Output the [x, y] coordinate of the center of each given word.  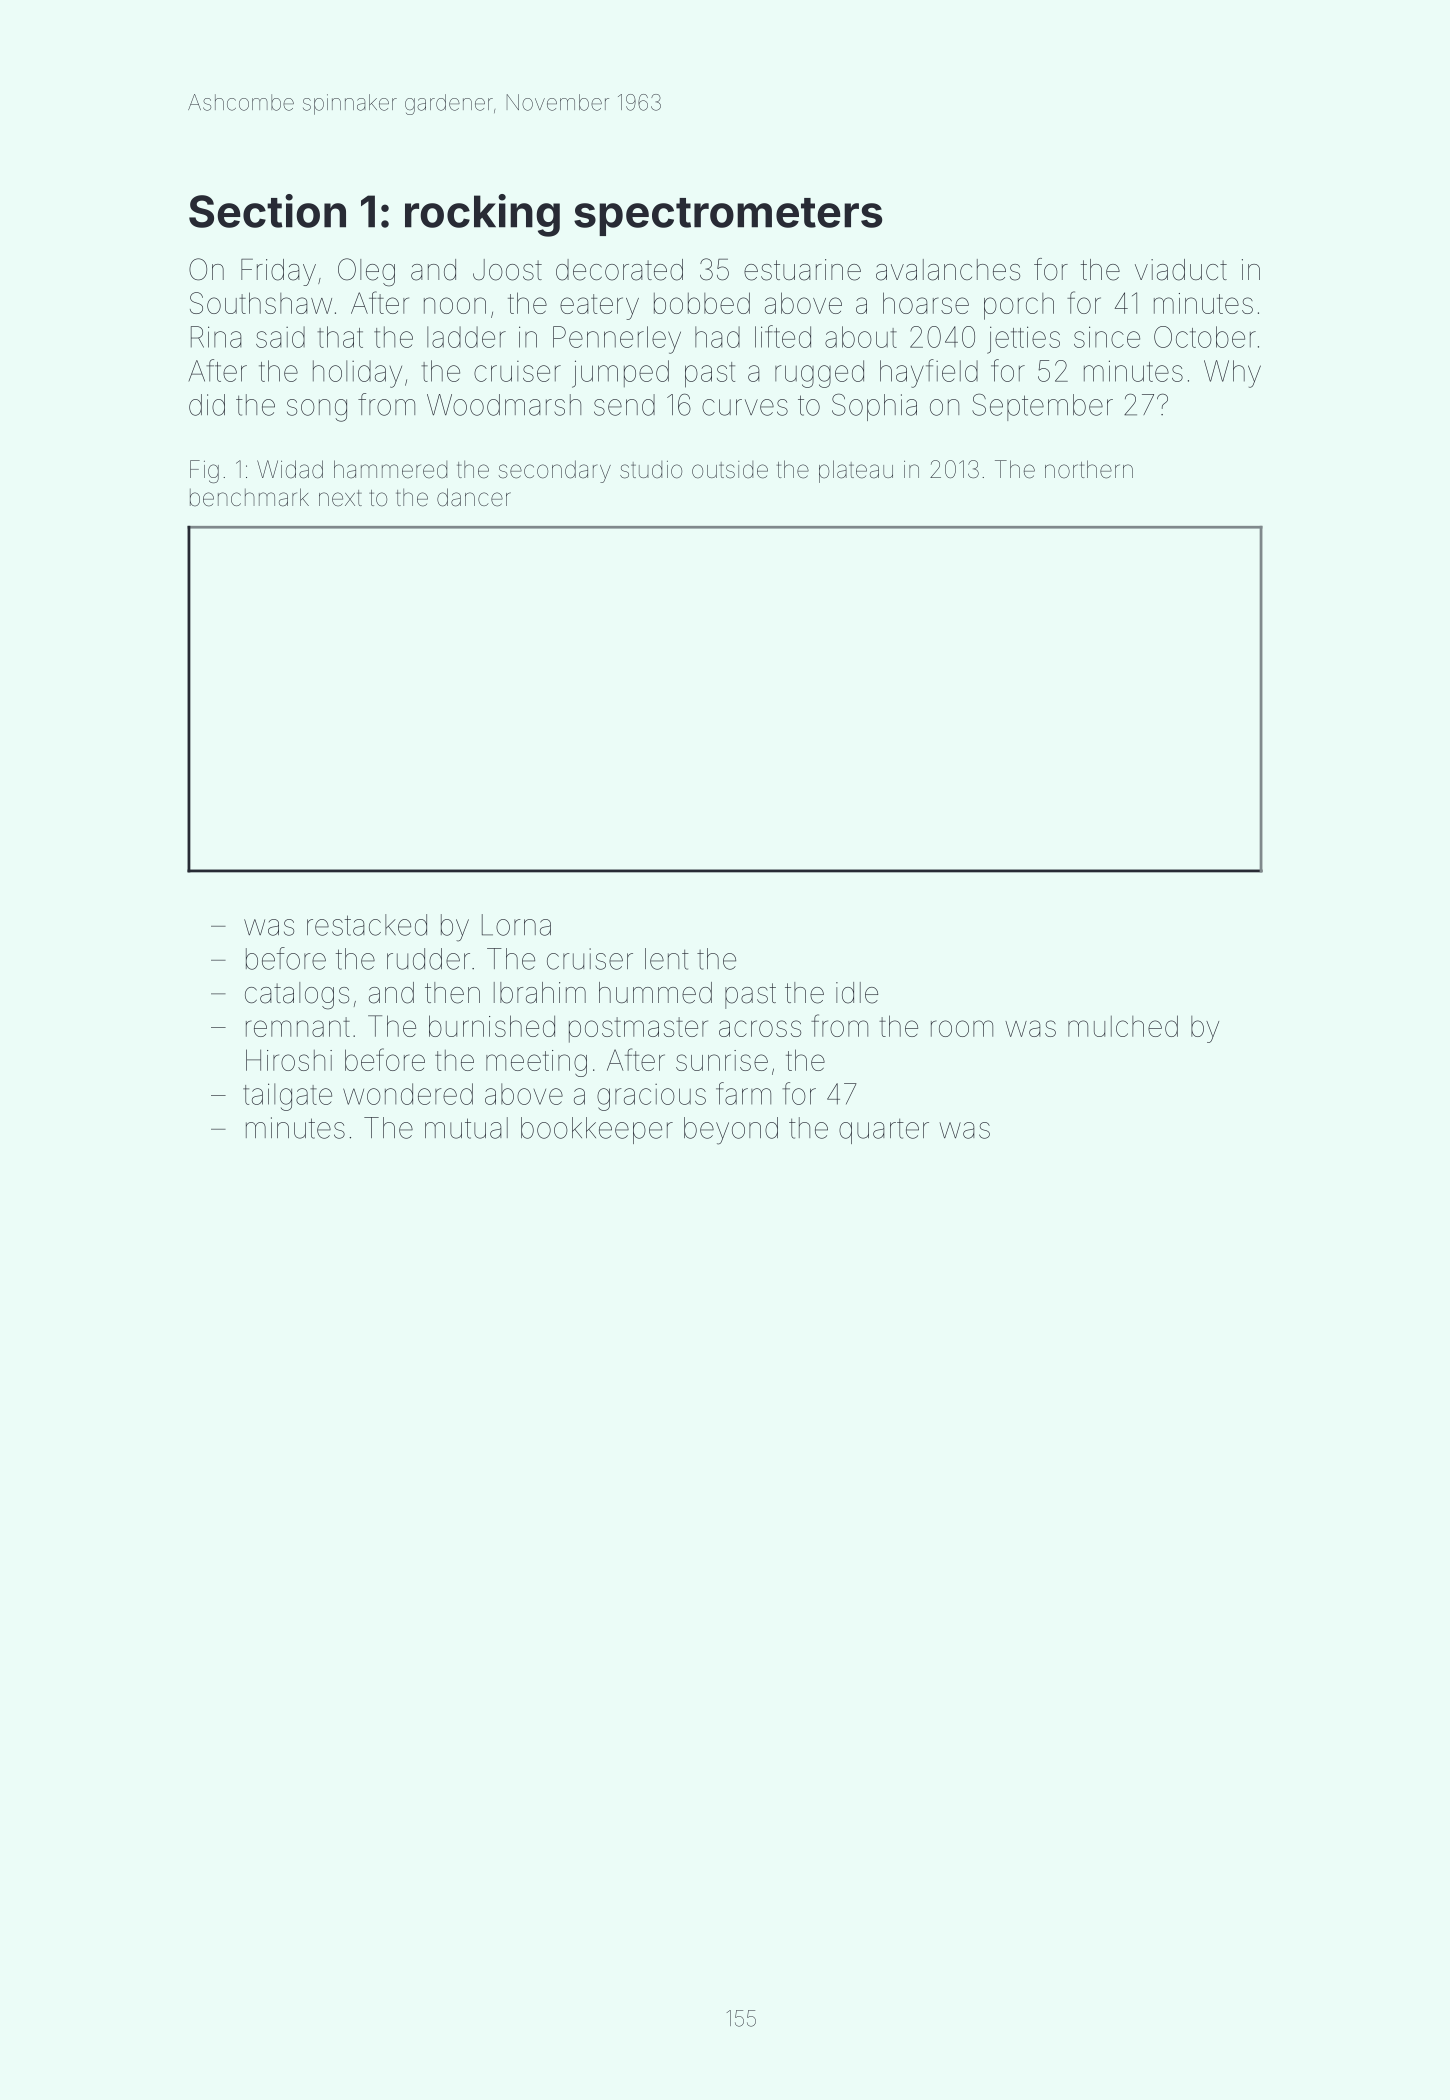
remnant [298, 1027]
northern [1089, 469]
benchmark [249, 497]
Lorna [516, 925]
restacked [367, 925]
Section [267, 211]
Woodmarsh [504, 405]
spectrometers [728, 217]
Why [1232, 374]
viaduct [1181, 270]
